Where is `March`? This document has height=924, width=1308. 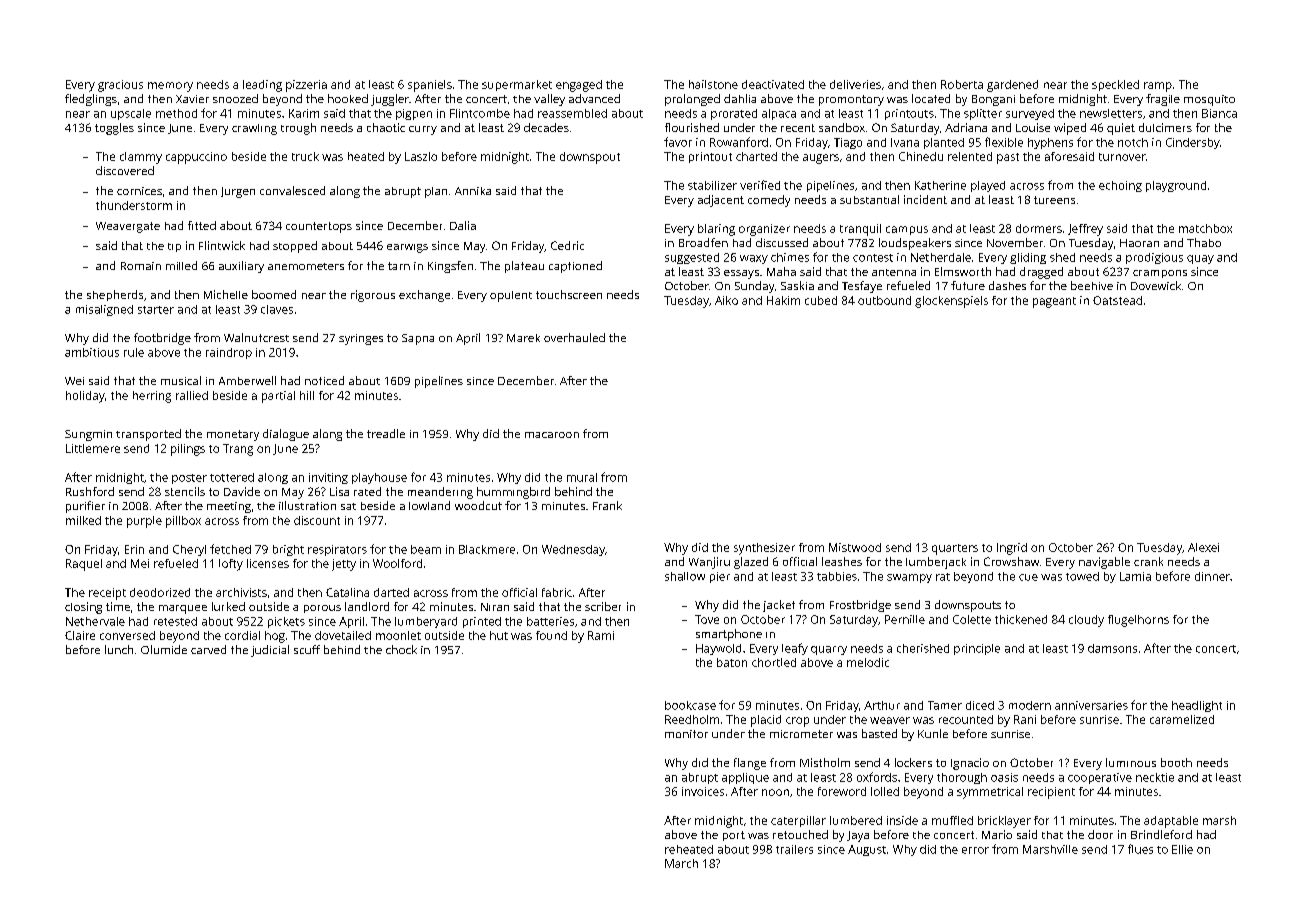 March is located at coordinates (681, 863).
